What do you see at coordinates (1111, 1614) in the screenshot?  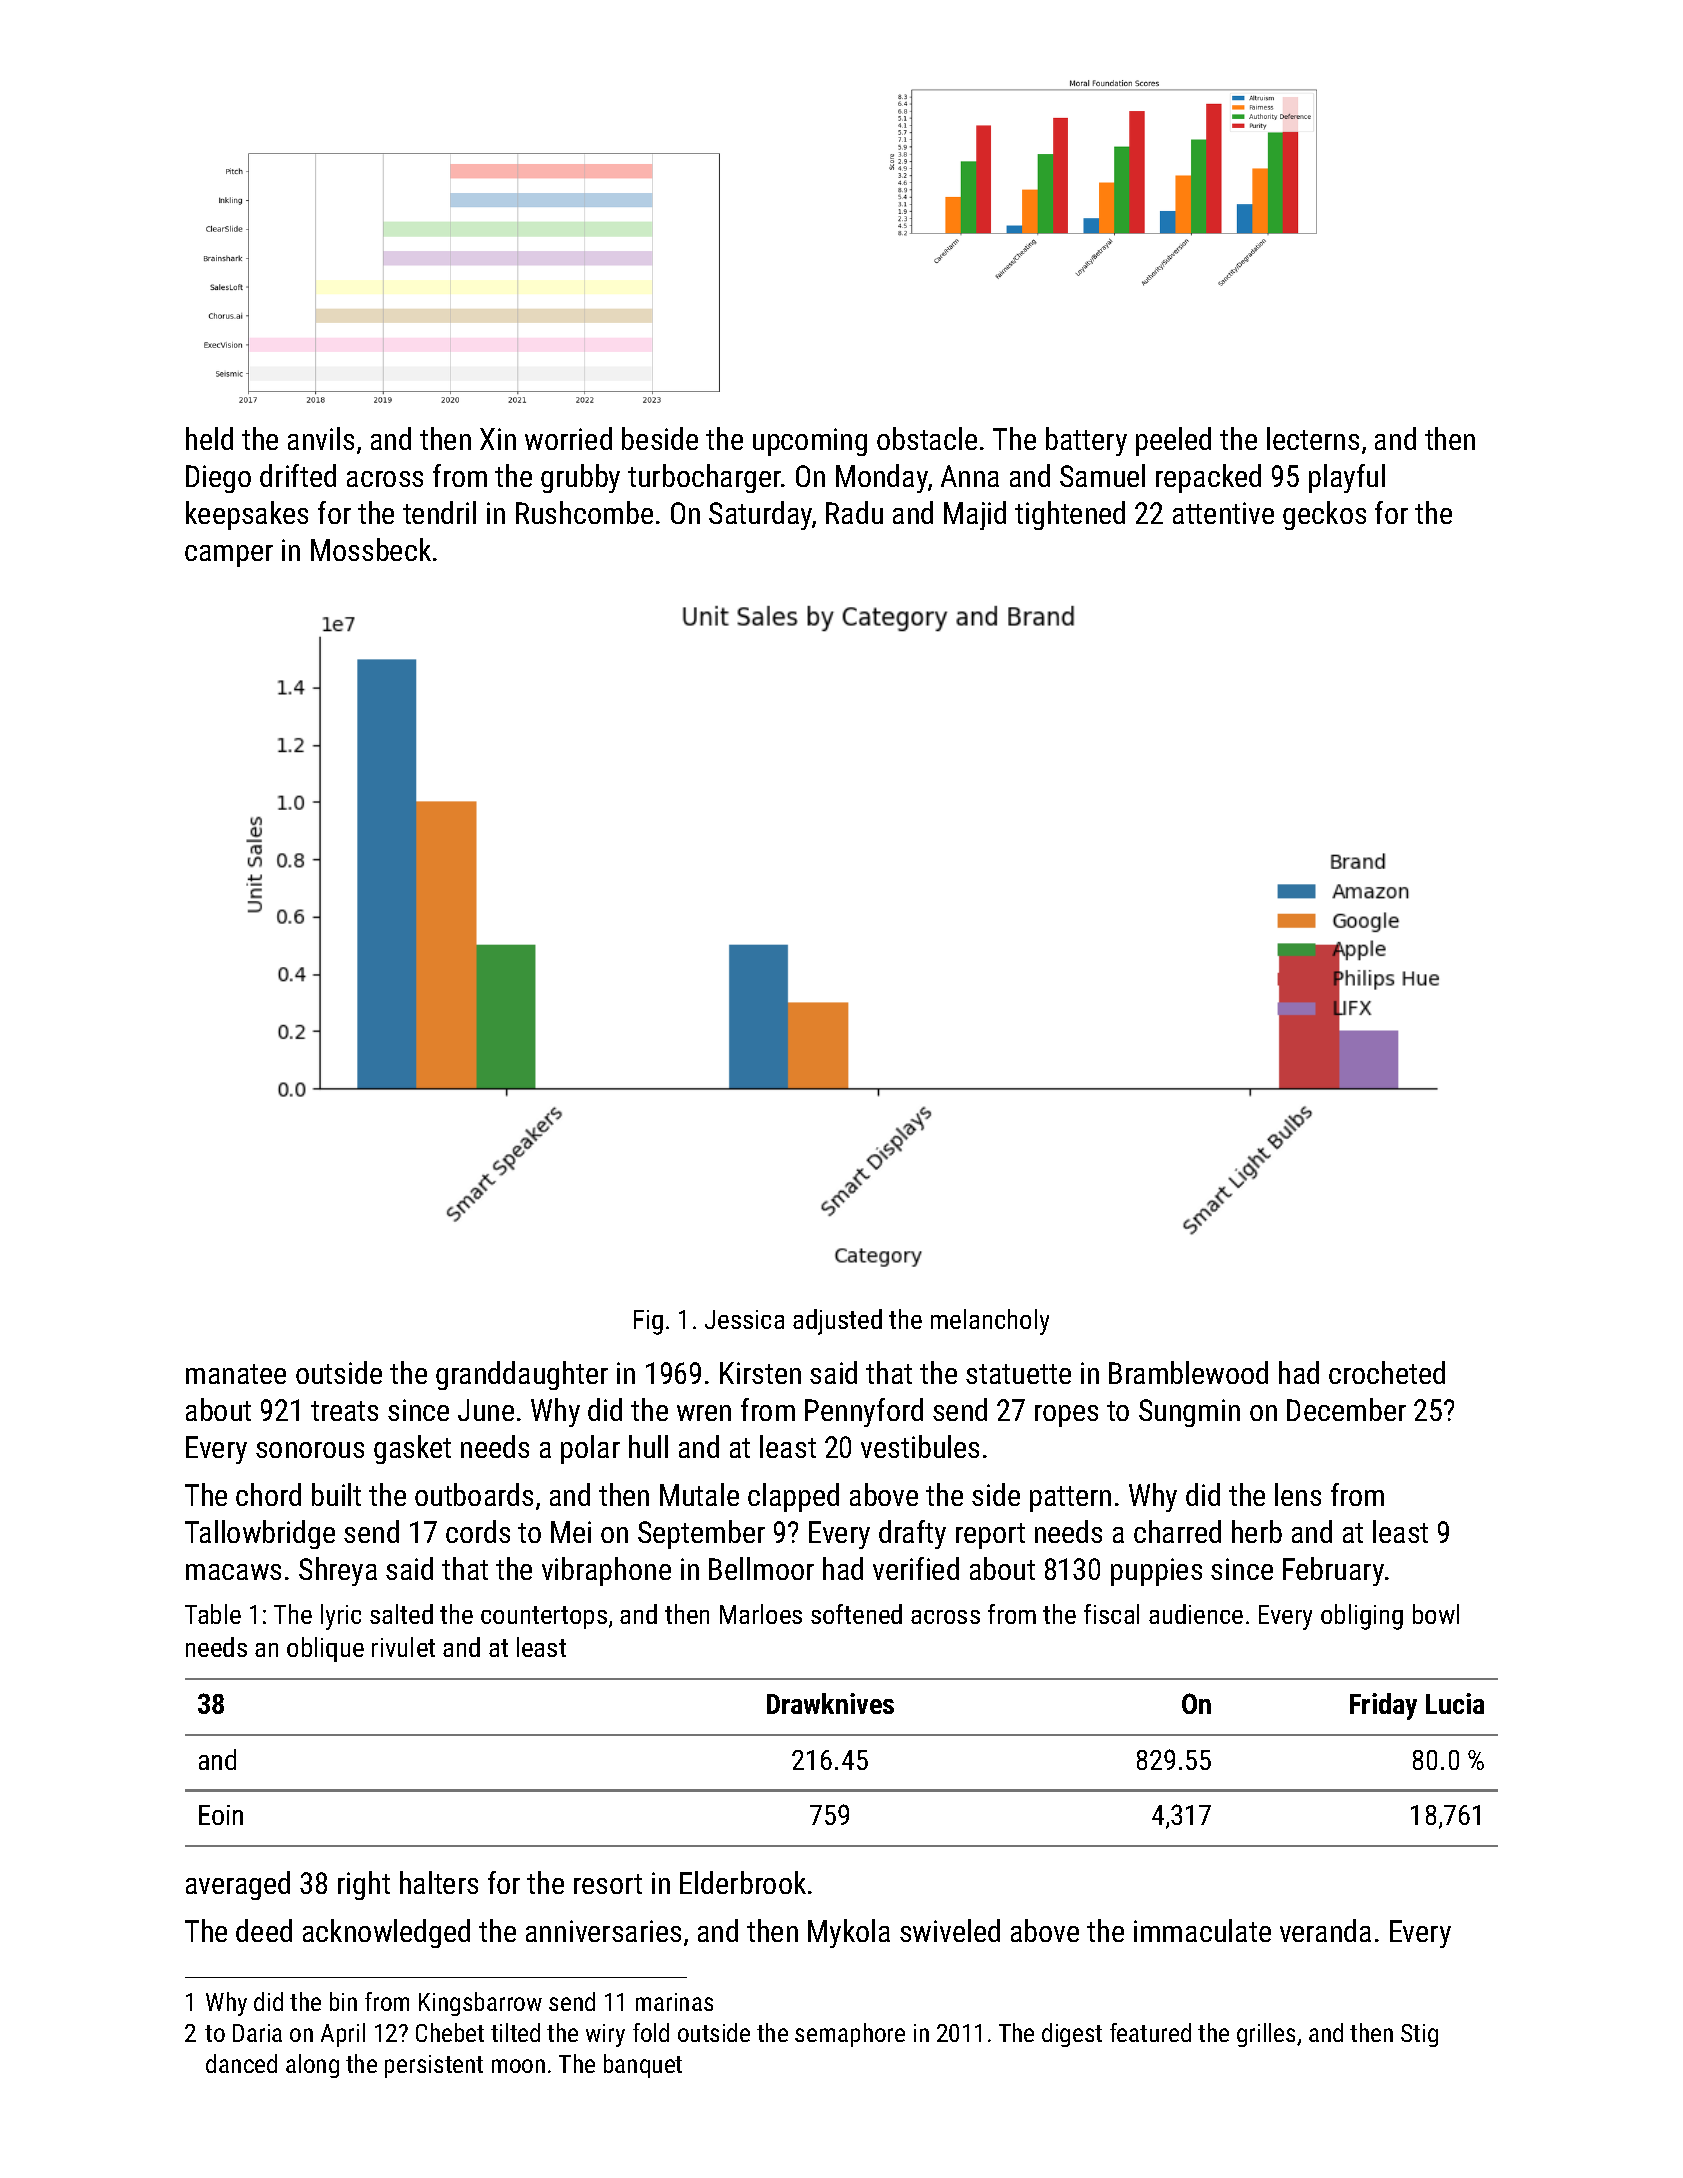 I see `fiscal` at bounding box center [1111, 1614].
